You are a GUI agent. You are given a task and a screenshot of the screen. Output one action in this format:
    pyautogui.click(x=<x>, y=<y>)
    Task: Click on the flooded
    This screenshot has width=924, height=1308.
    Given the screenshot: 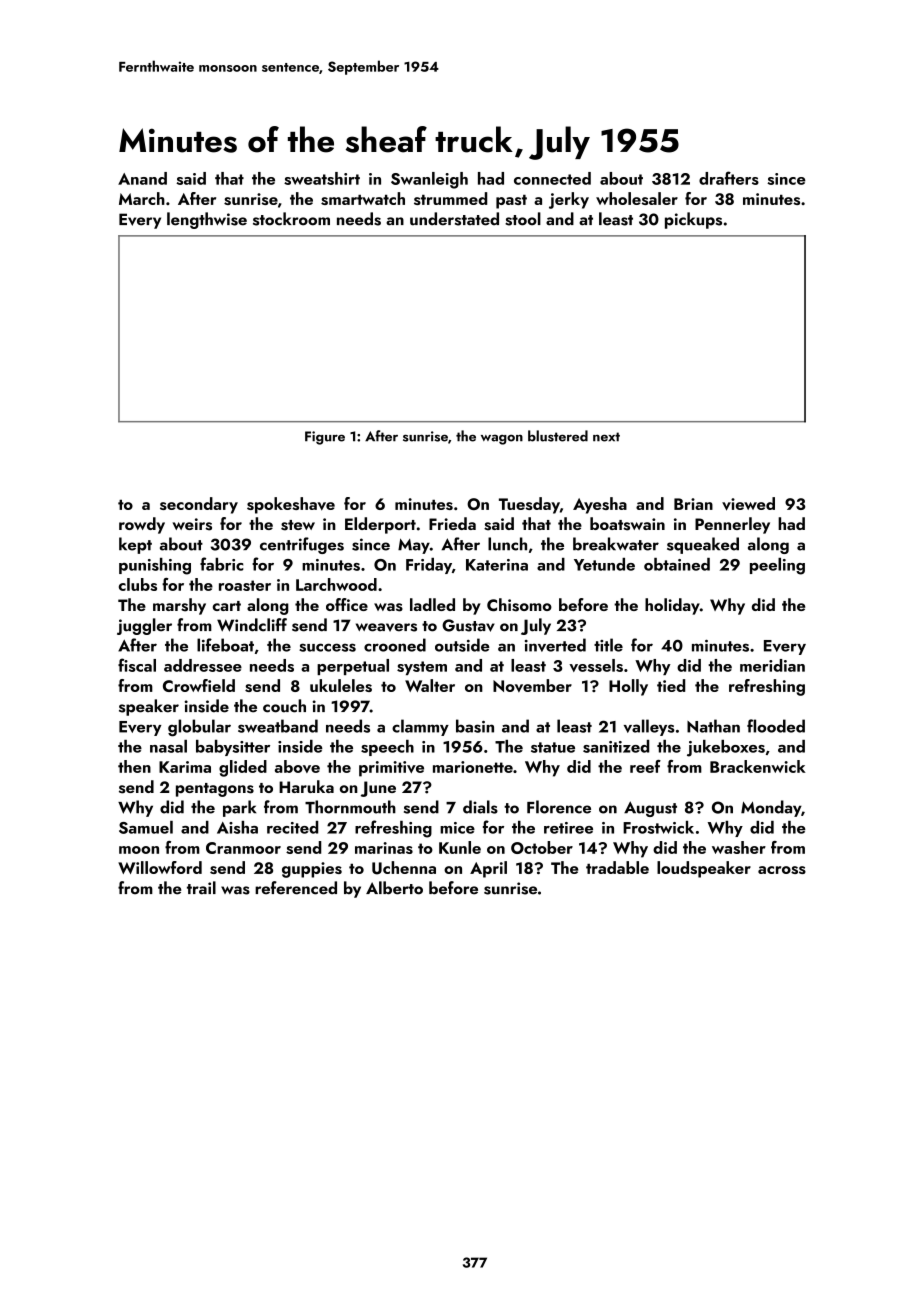 What is the action you would take?
    pyautogui.click(x=776, y=726)
